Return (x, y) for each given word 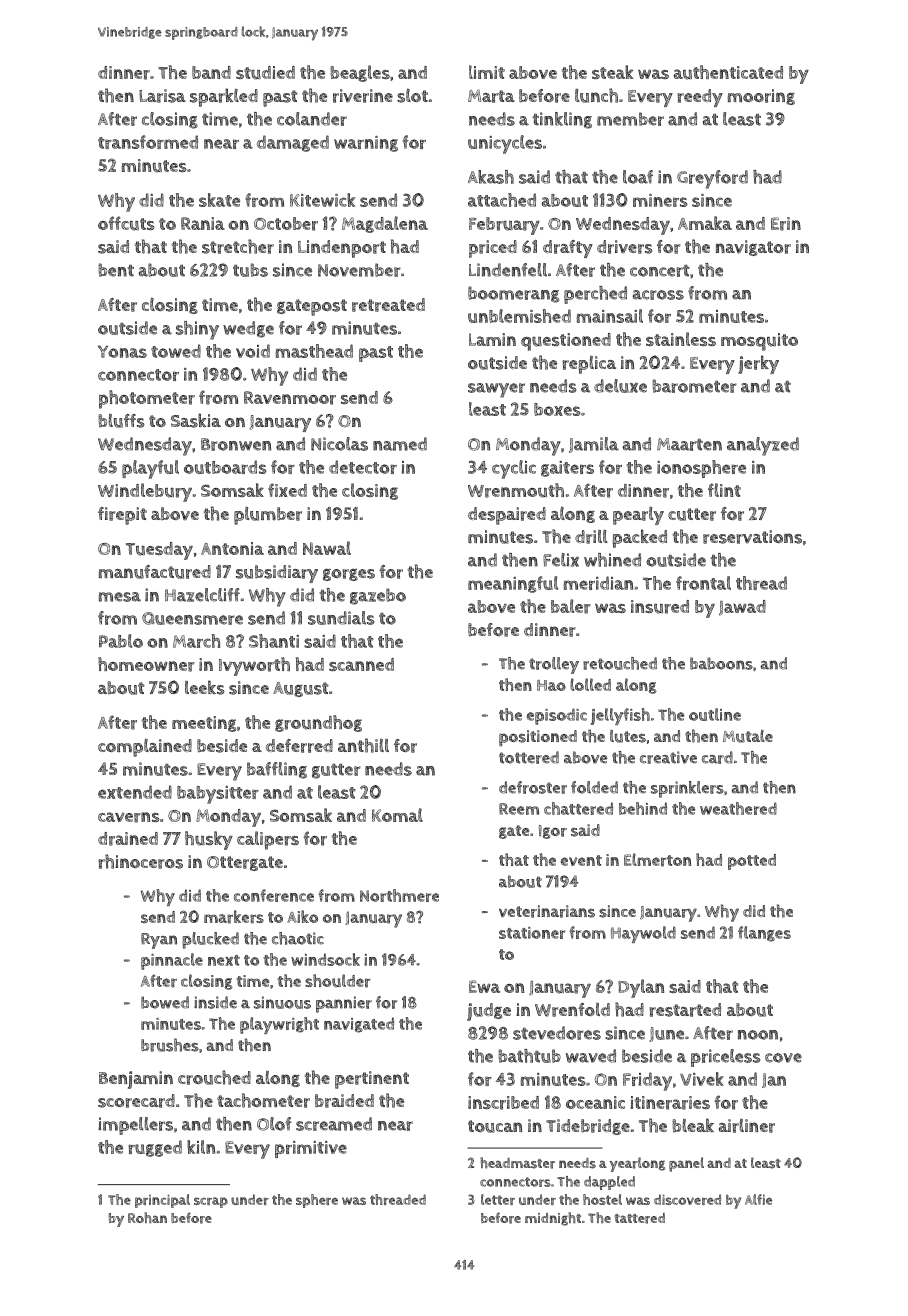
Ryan (159, 941)
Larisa (162, 96)
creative (668, 757)
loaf (638, 177)
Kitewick (322, 200)
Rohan (147, 1218)
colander (312, 119)
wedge (248, 329)
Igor (553, 832)
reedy (700, 98)
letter (498, 1199)
